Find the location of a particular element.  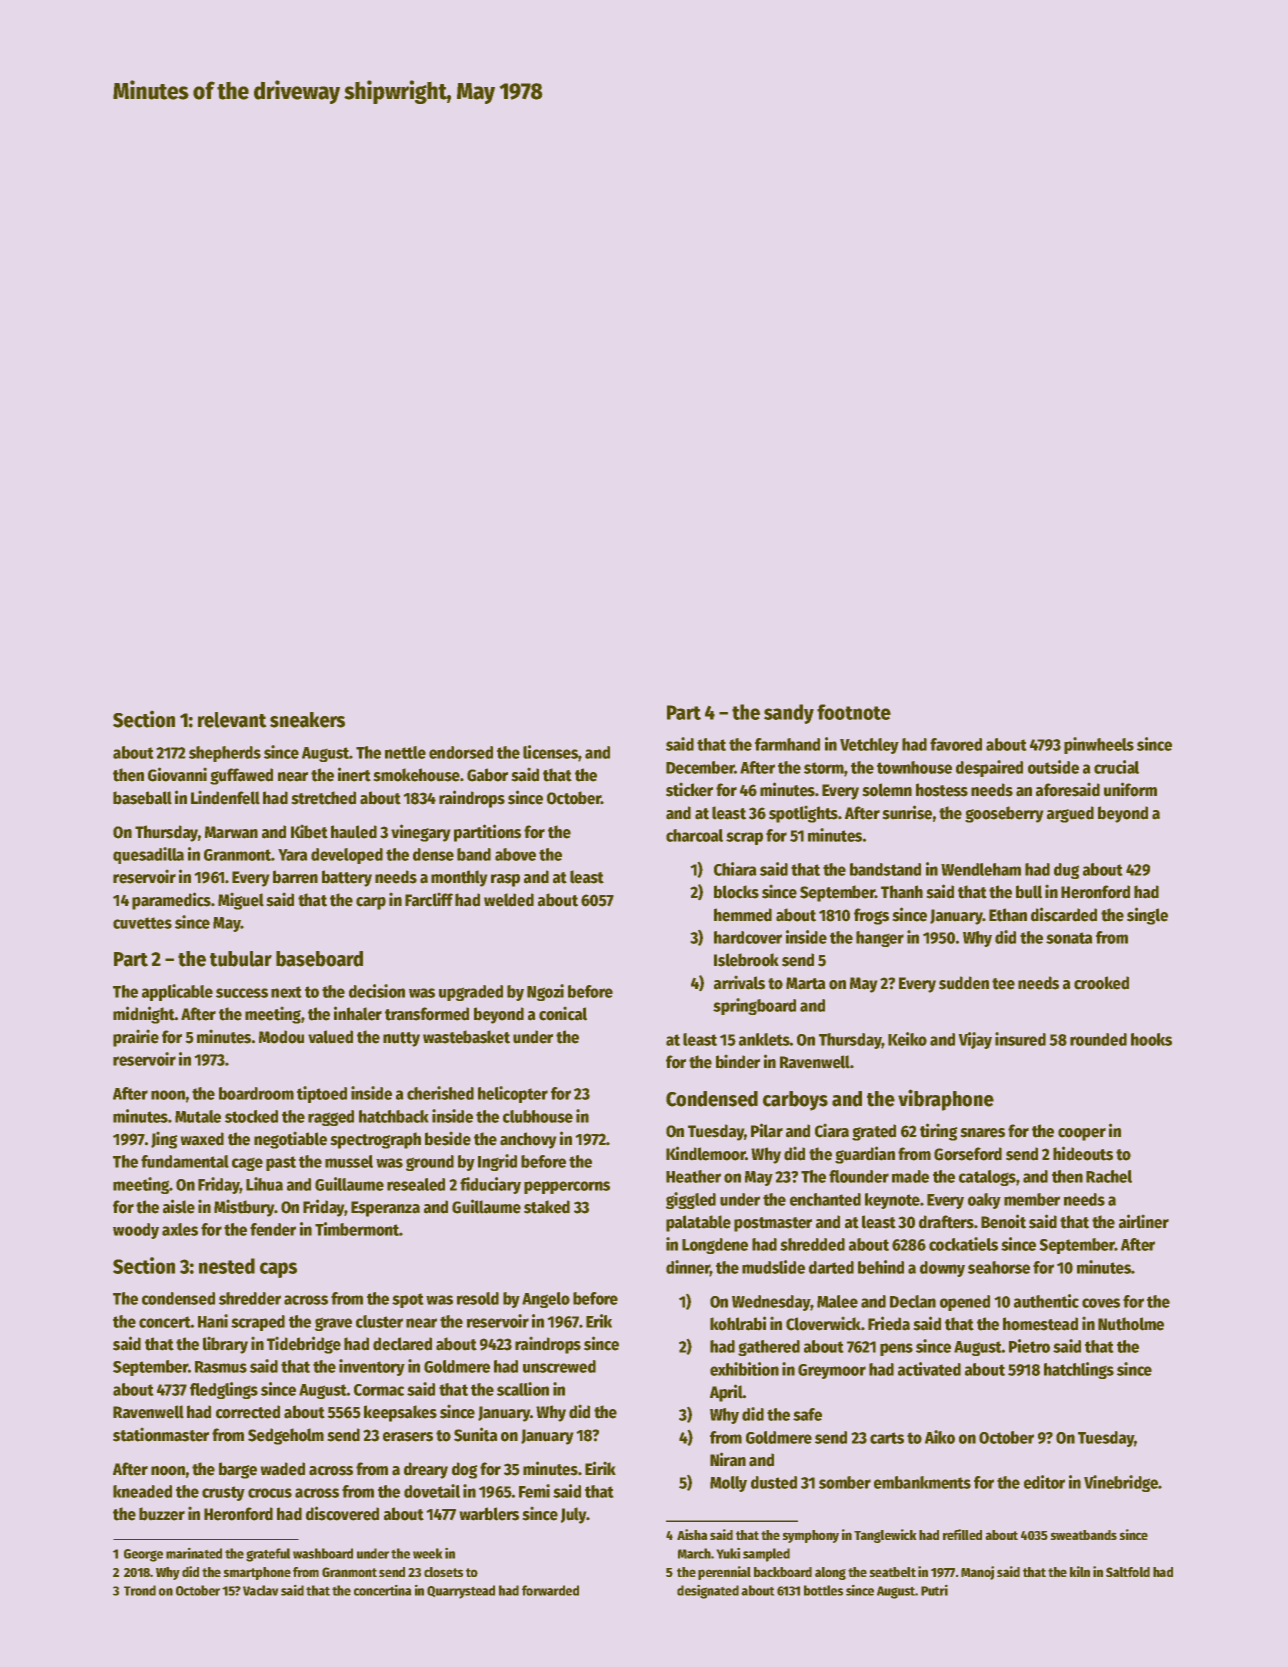

sneakers is located at coordinates (307, 720).
